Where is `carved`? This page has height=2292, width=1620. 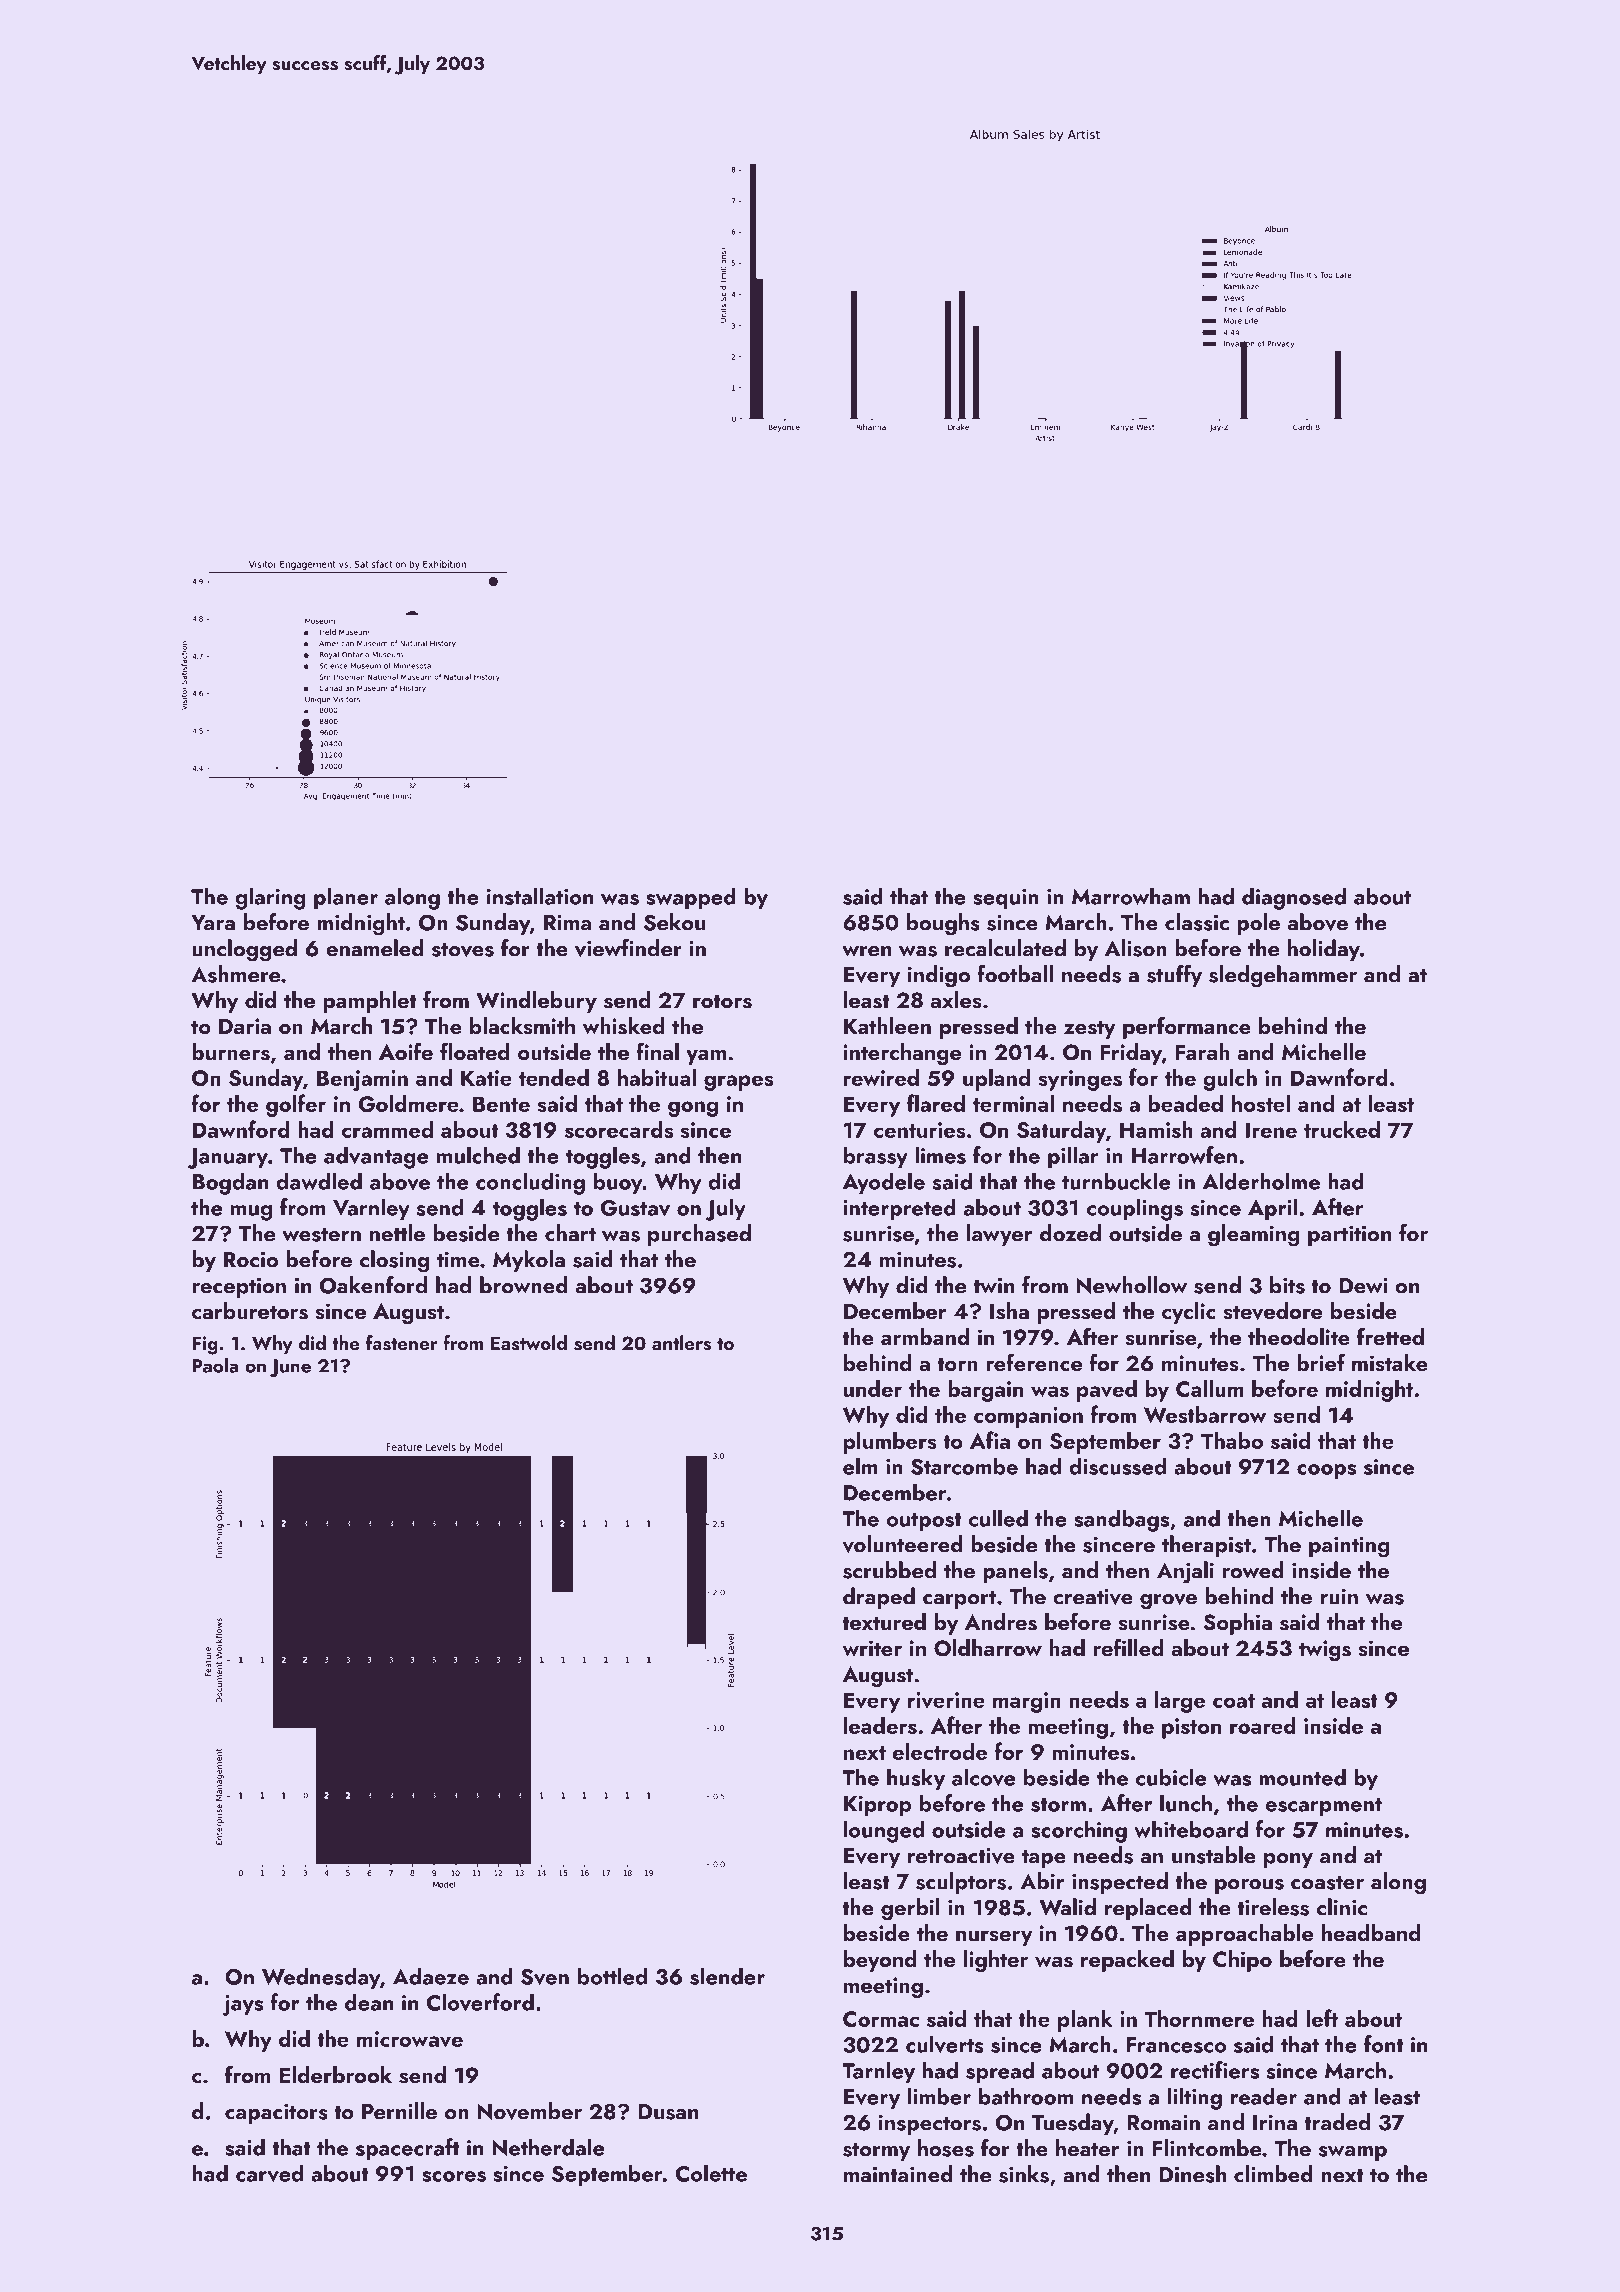
carved is located at coordinates (269, 2173).
